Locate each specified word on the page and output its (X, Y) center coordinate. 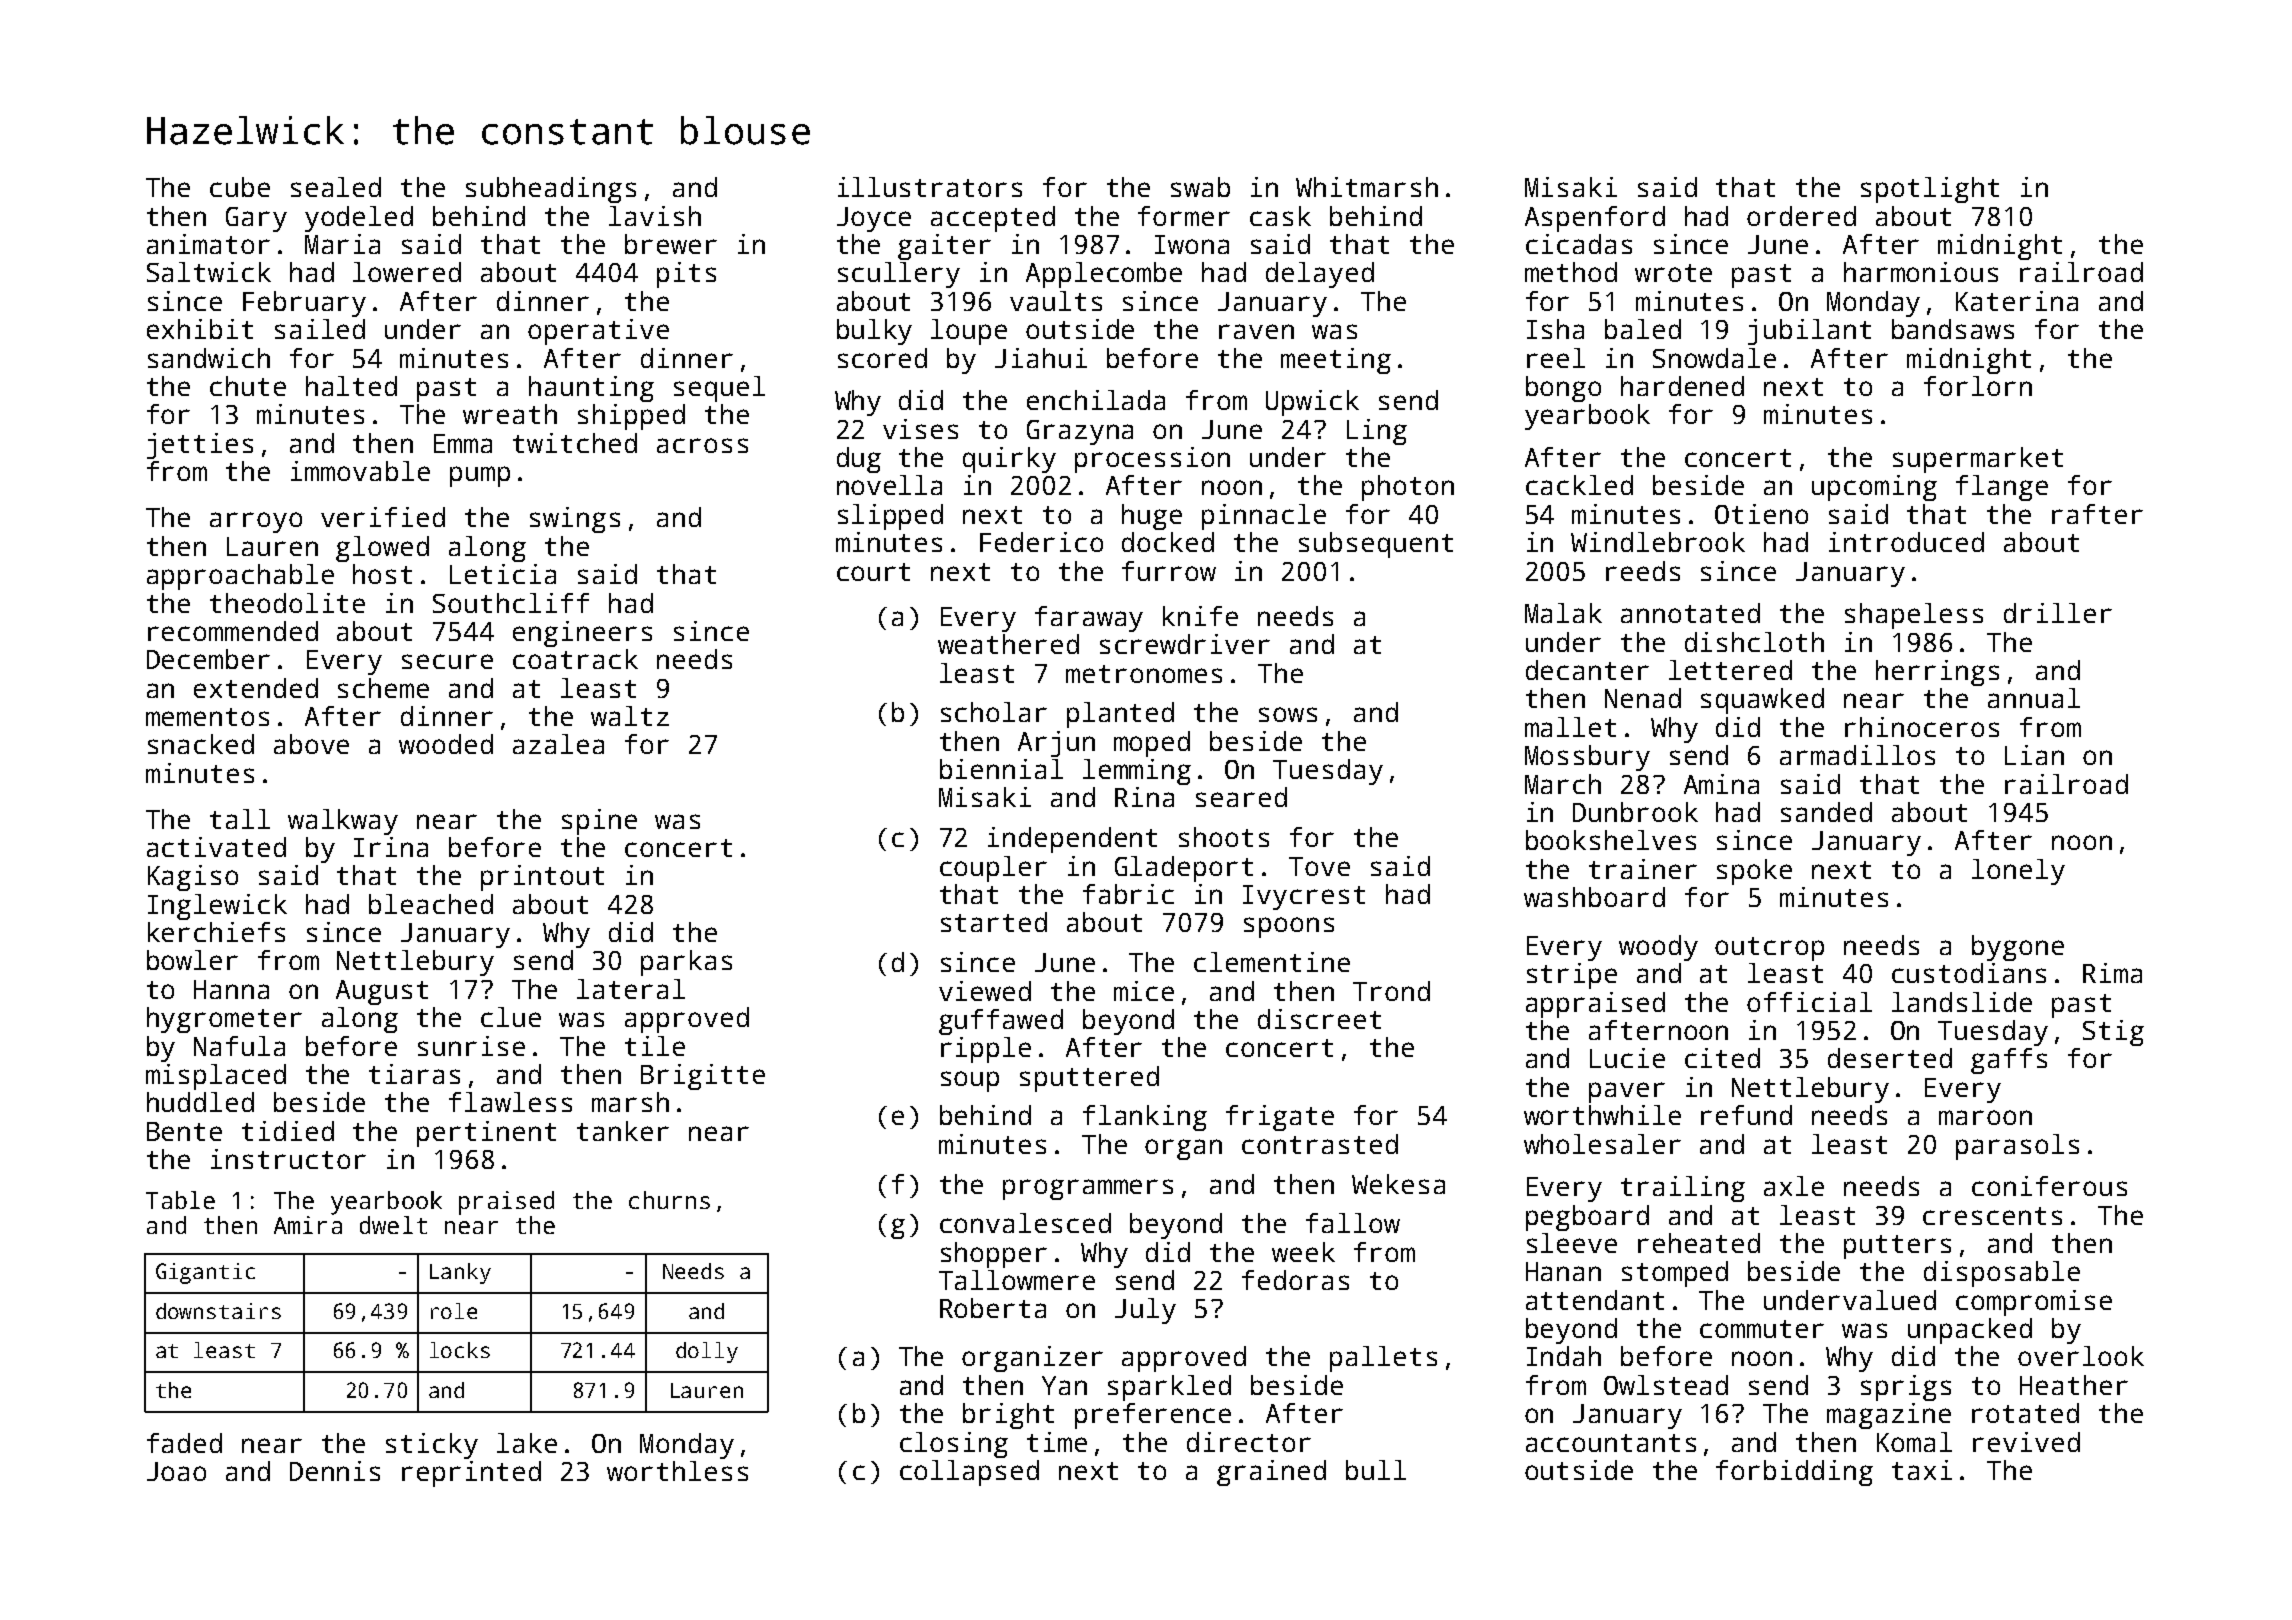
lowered (407, 272)
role (454, 1311)
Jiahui (1041, 358)
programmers (1088, 1189)
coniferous (2049, 1186)
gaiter (944, 247)
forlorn (1978, 386)
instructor (288, 1159)
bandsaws (1953, 329)
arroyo (256, 522)
